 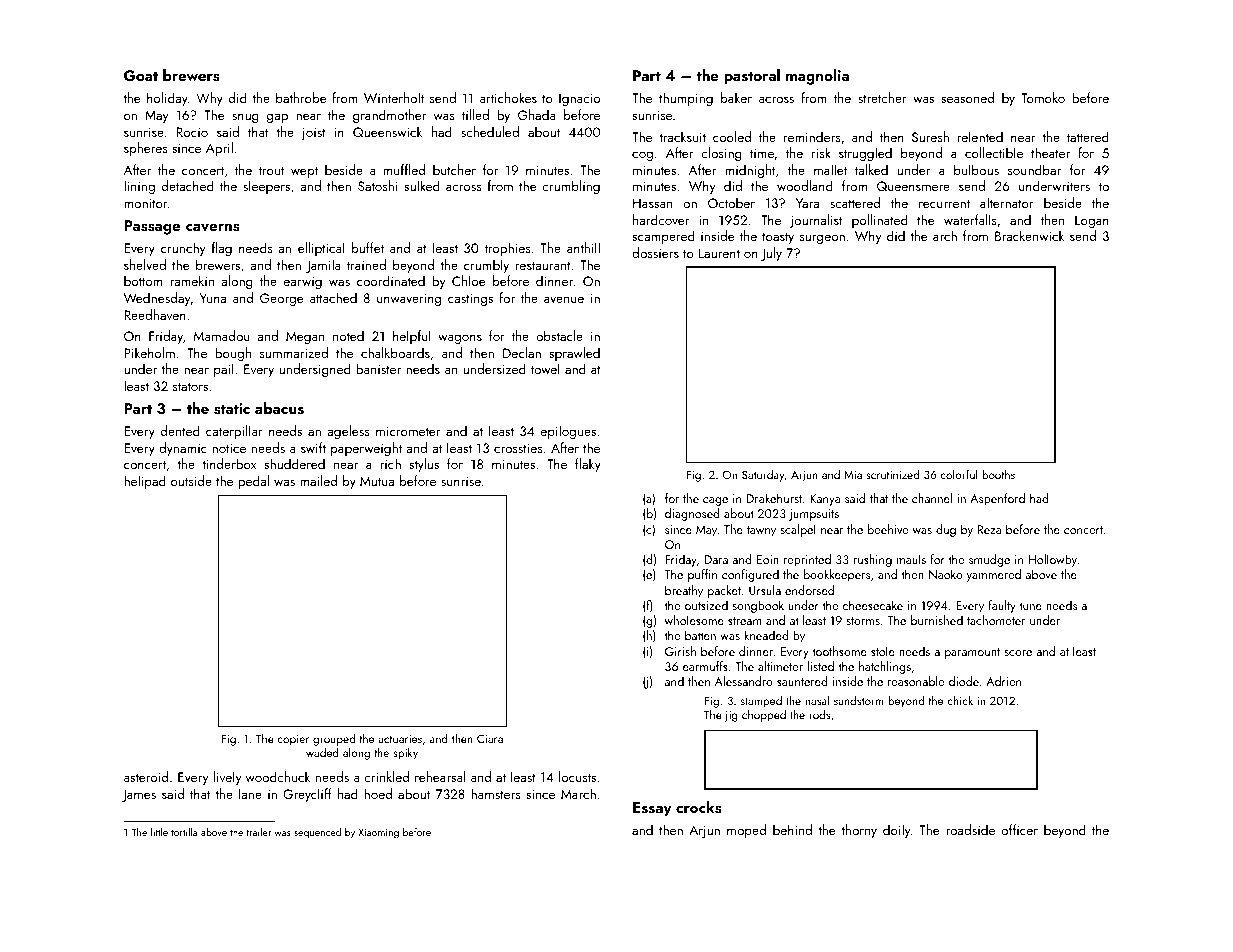 What do you see at coordinates (301, 97) in the document?
I see `bathrobe` at bounding box center [301, 97].
